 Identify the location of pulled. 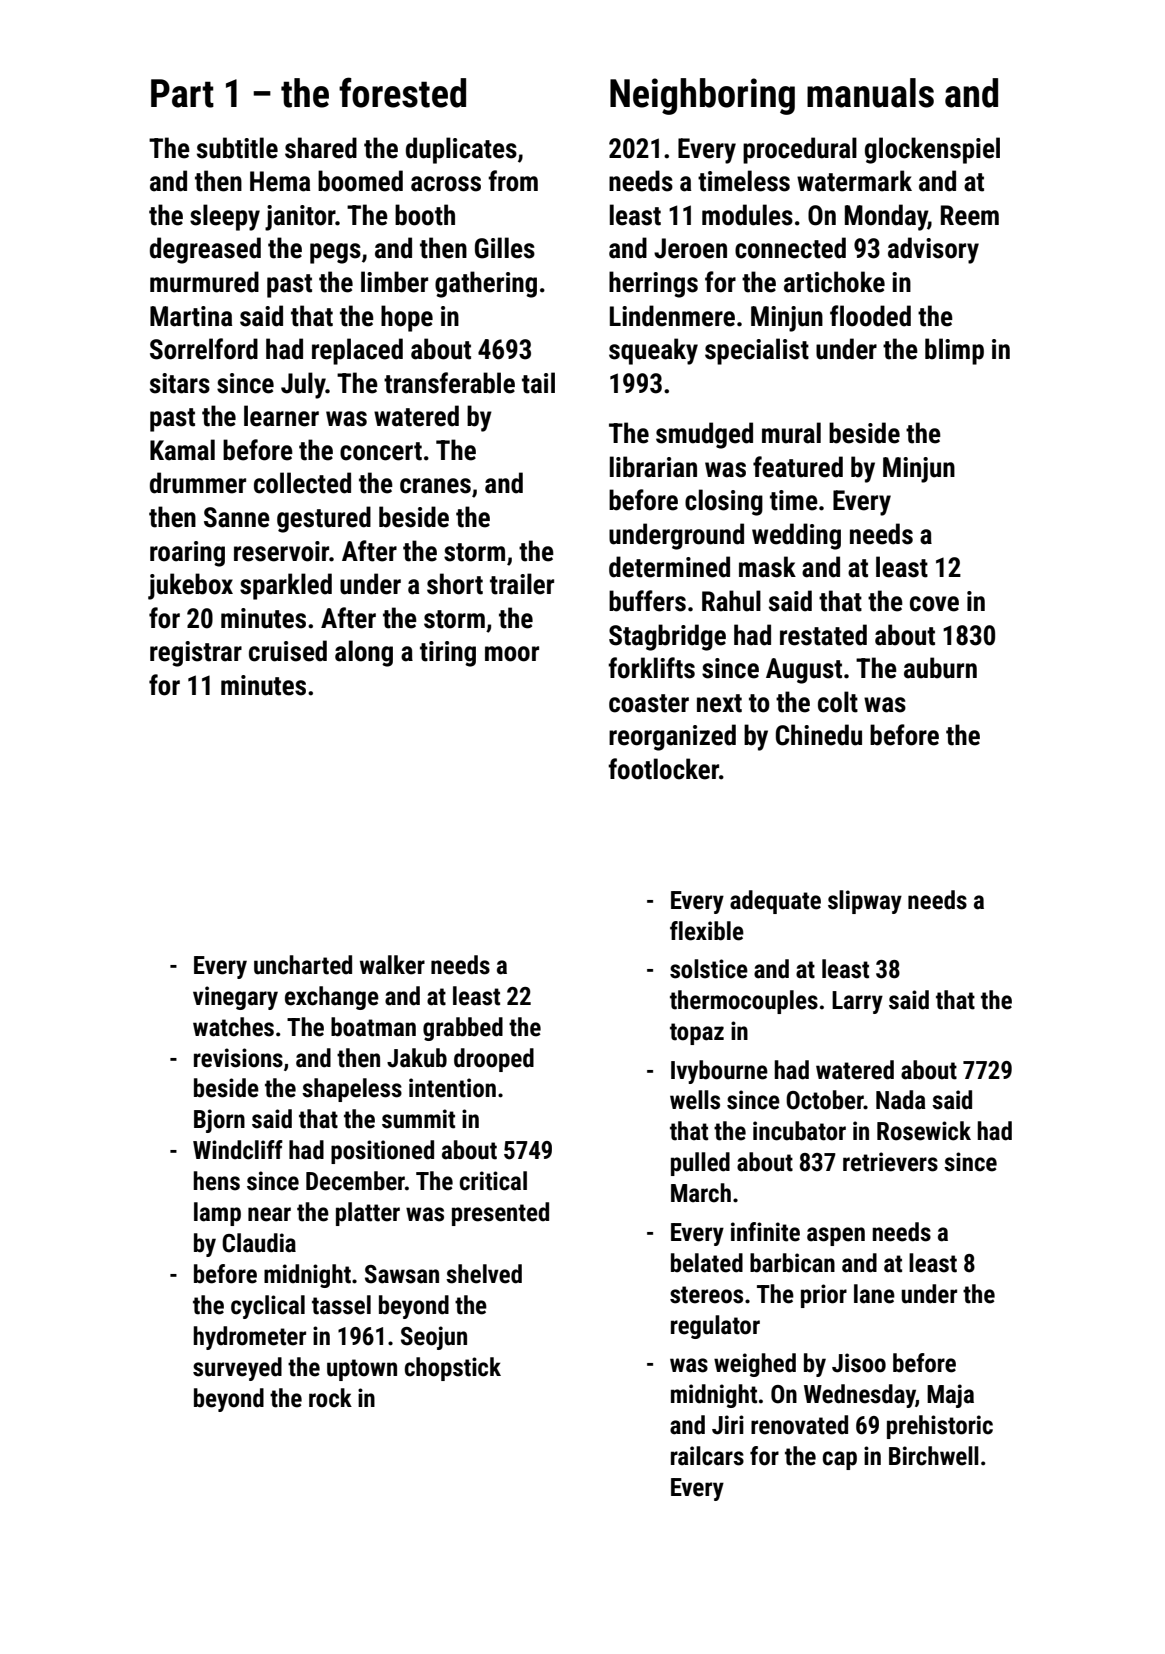
(700, 1164).
